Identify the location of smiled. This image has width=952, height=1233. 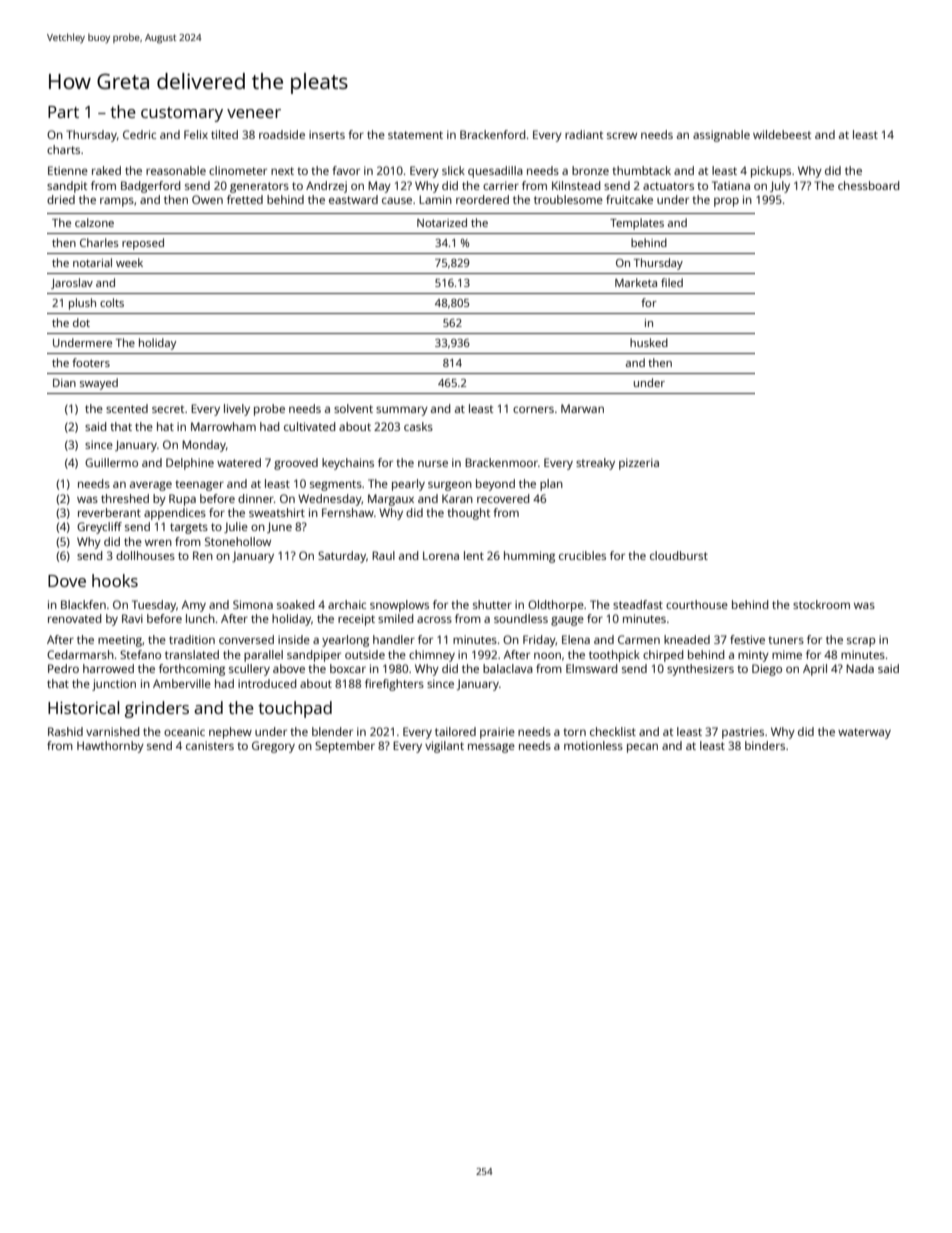
(395, 618).
